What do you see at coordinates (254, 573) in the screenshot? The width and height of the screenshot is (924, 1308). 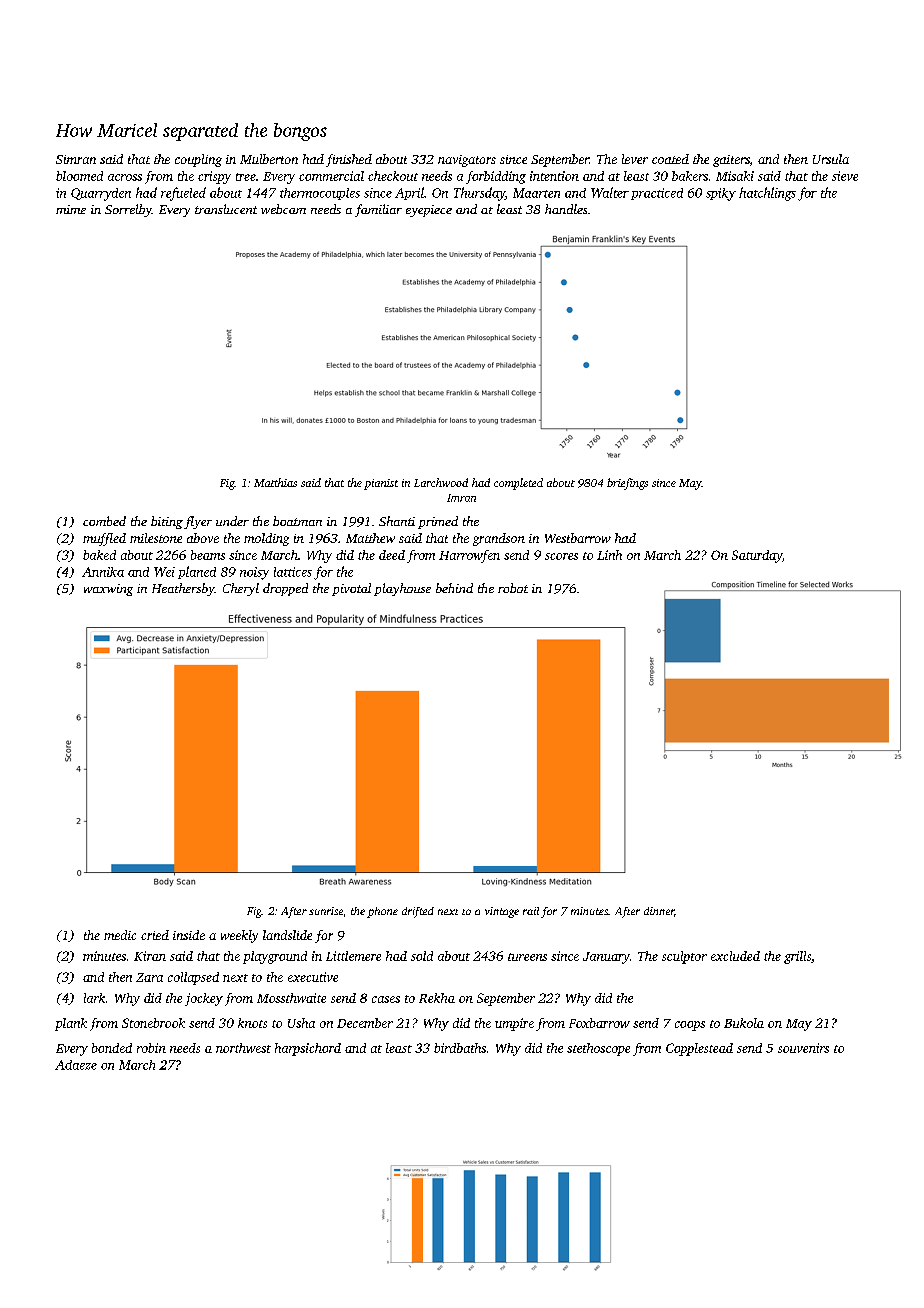 I see `noisy` at bounding box center [254, 573].
